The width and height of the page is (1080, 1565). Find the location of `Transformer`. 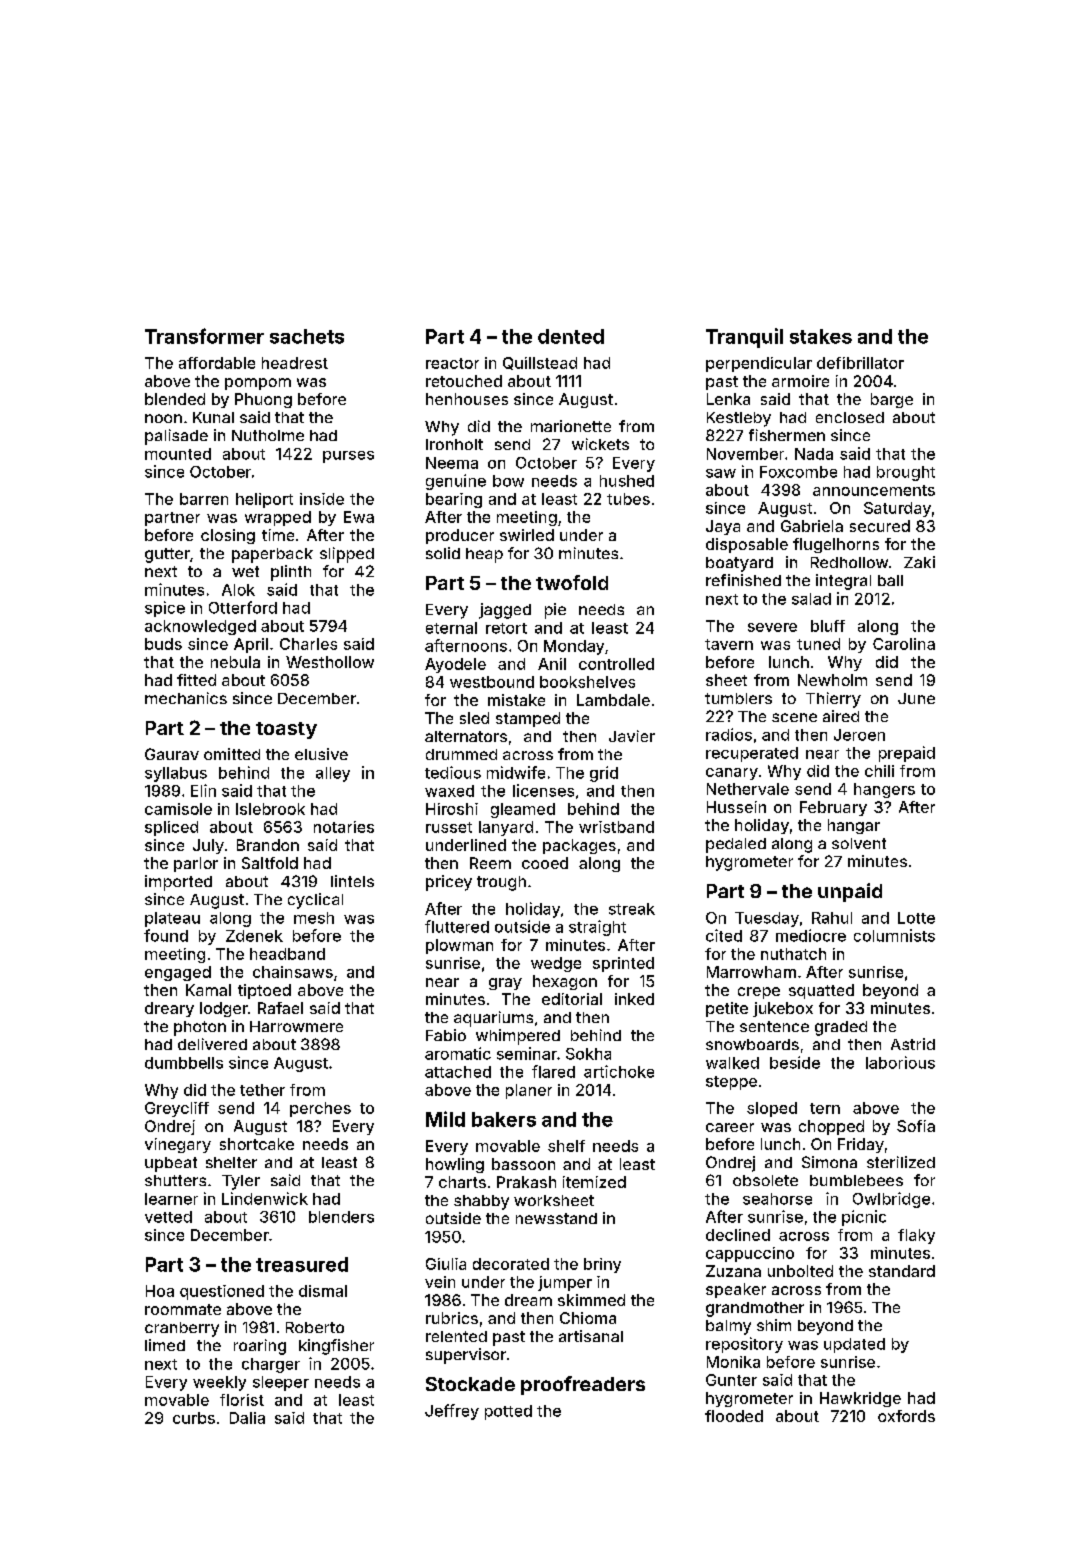

Transformer is located at coordinates (204, 336).
